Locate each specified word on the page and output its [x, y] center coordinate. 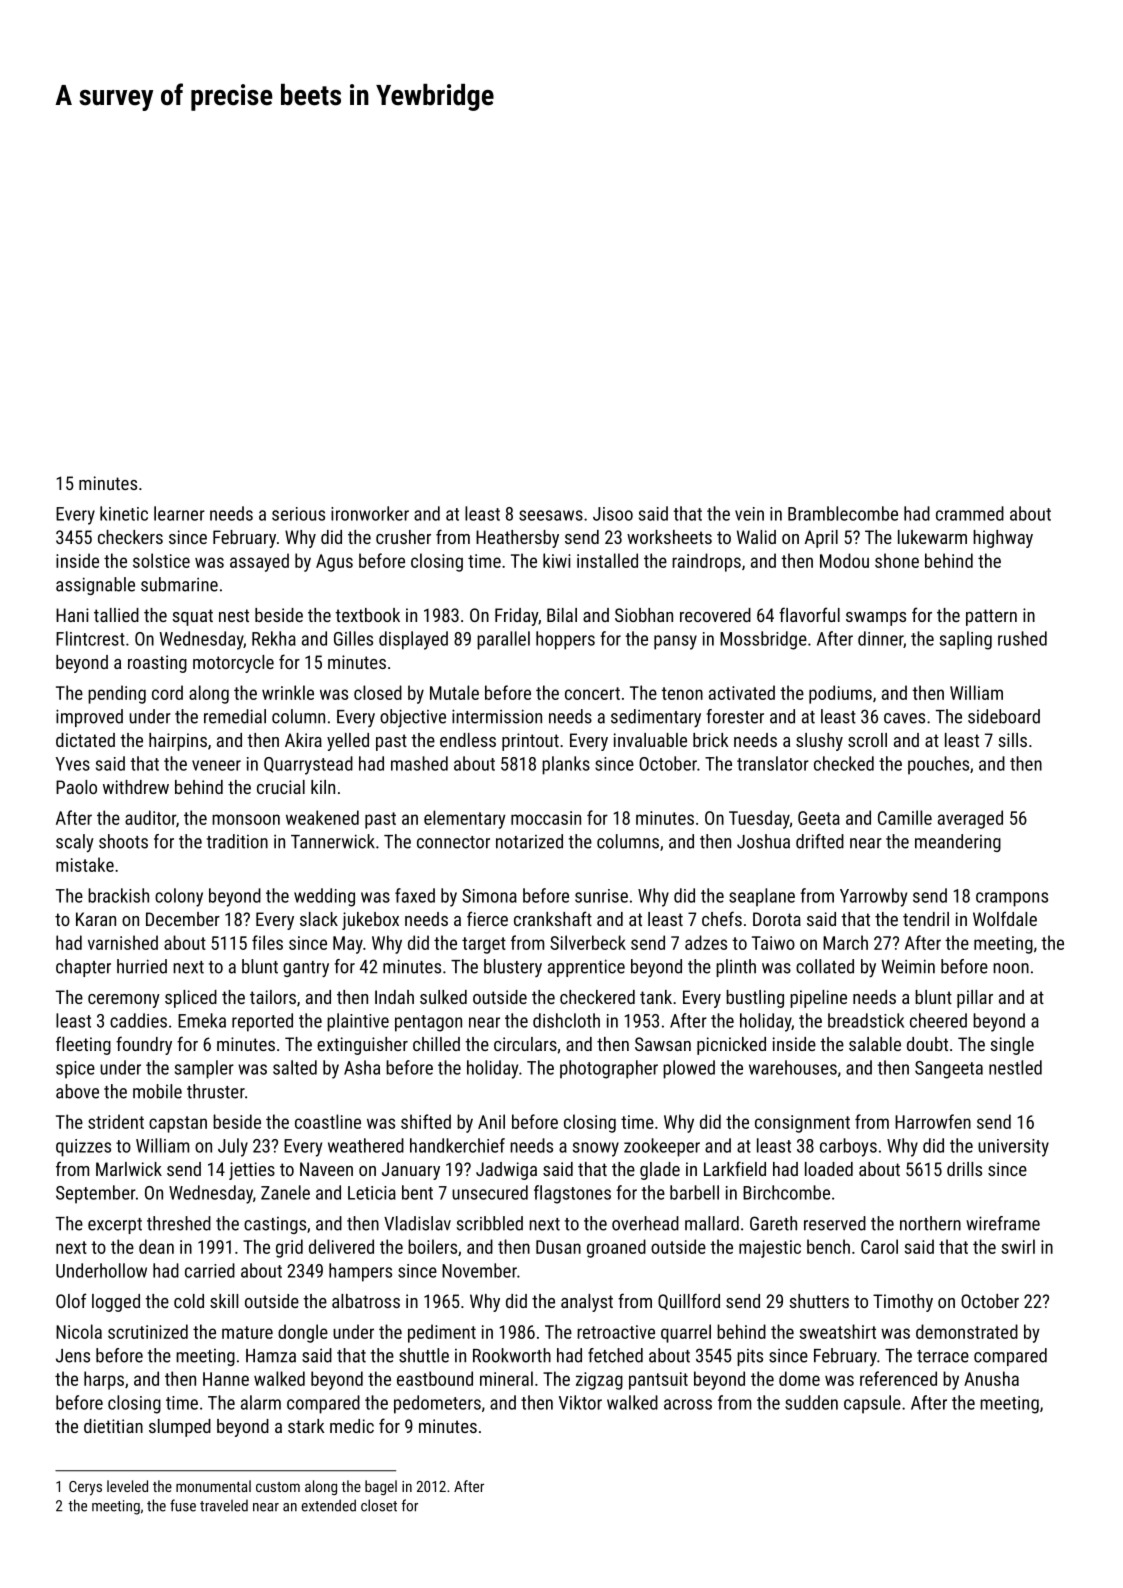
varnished [123, 942]
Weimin [908, 966]
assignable [95, 586]
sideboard [1004, 716]
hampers [360, 1272]
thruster [216, 1091]
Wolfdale [1005, 918]
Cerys [85, 1488]
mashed [419, 763]
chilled [436, 1044]
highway [1003, 539]
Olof [71, 1300]
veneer [216, 765]
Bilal [562, 615]
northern [930, 1223]
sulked [443, 997]
